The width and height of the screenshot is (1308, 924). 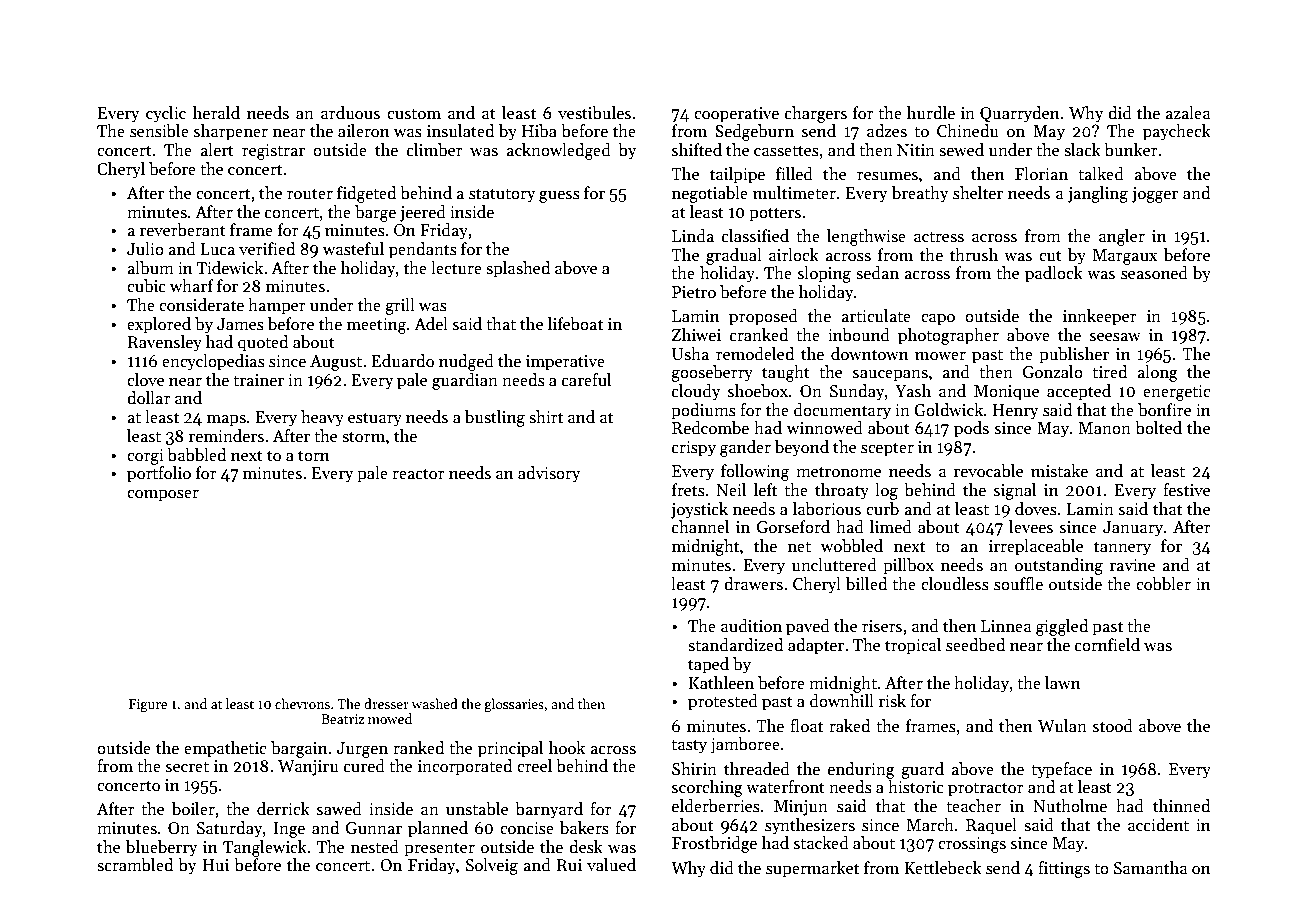 What do you see at coordinates (694, 449) in the screenshot?
I see `crispy` at bounding box center [694, 449].
